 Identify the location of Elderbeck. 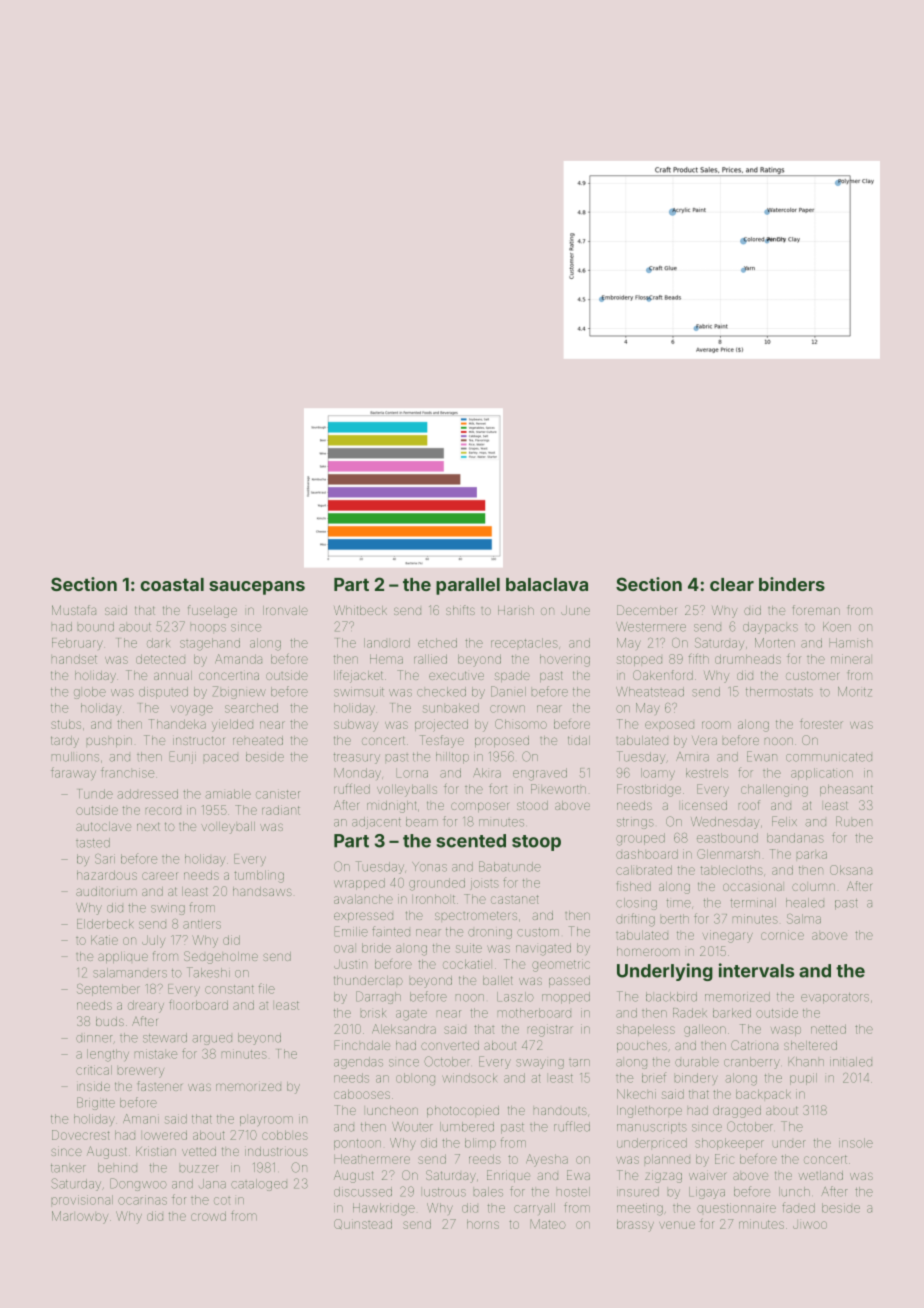
(105, 924).
